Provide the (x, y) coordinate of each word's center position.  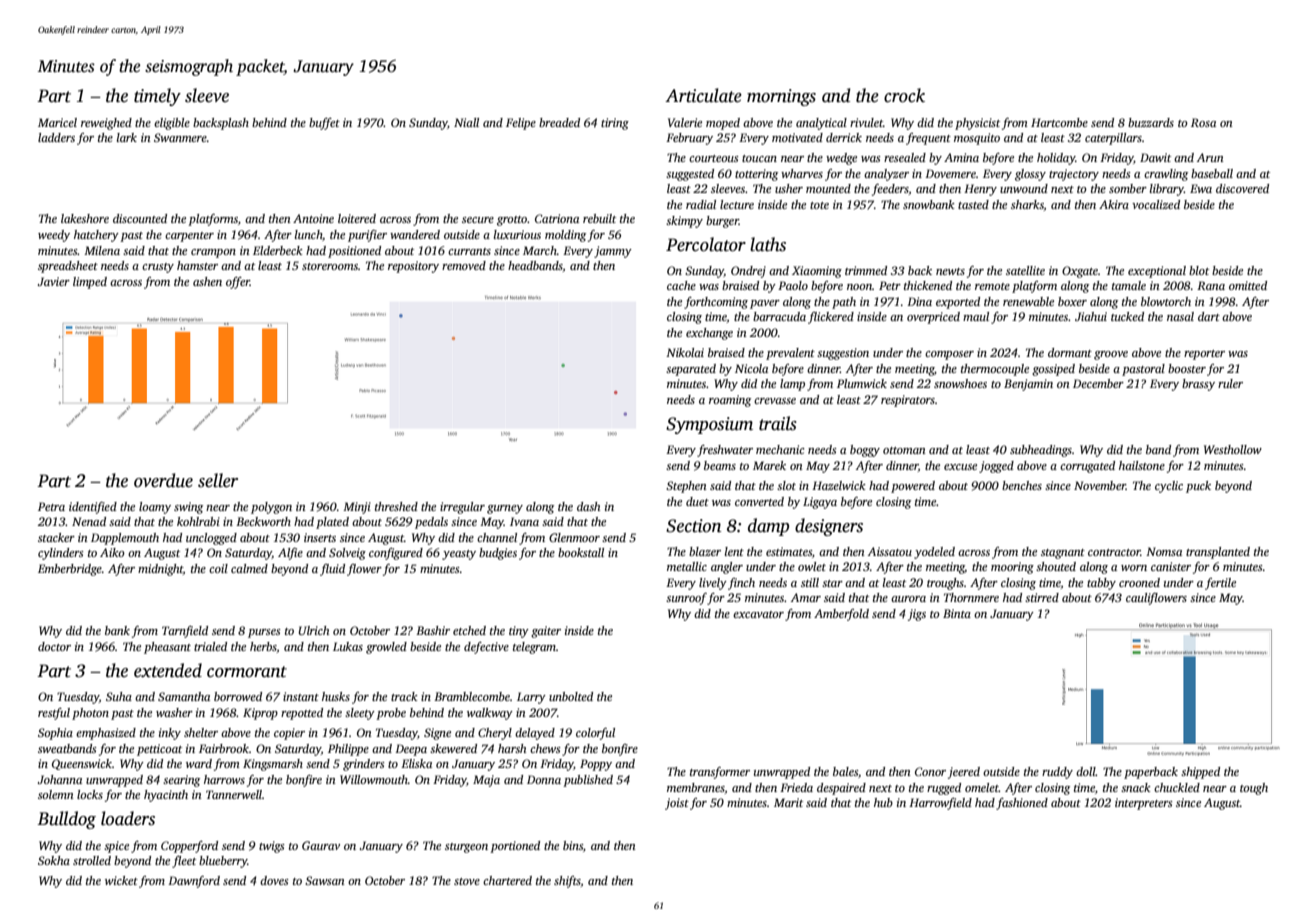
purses (264, 633)
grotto (512, 221)
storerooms (330, 266)
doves (274, 880)
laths (768, 244)
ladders (56, 137)
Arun (1210, 157)
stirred (1042, 597)
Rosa (1203, 122)
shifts (567, 882)
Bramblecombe (472, 696)
